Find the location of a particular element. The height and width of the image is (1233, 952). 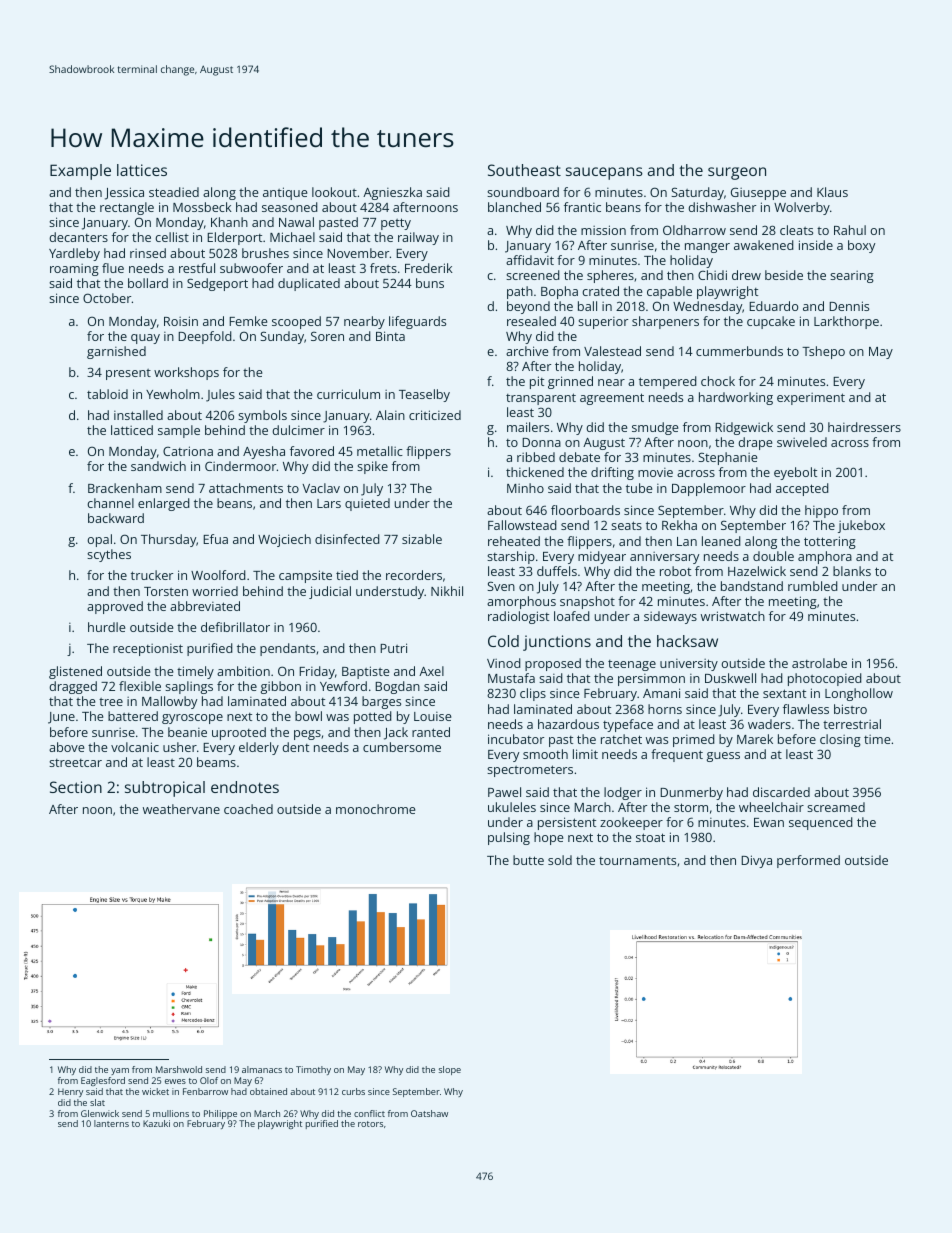

screened is located at coordinates (533, 275).
